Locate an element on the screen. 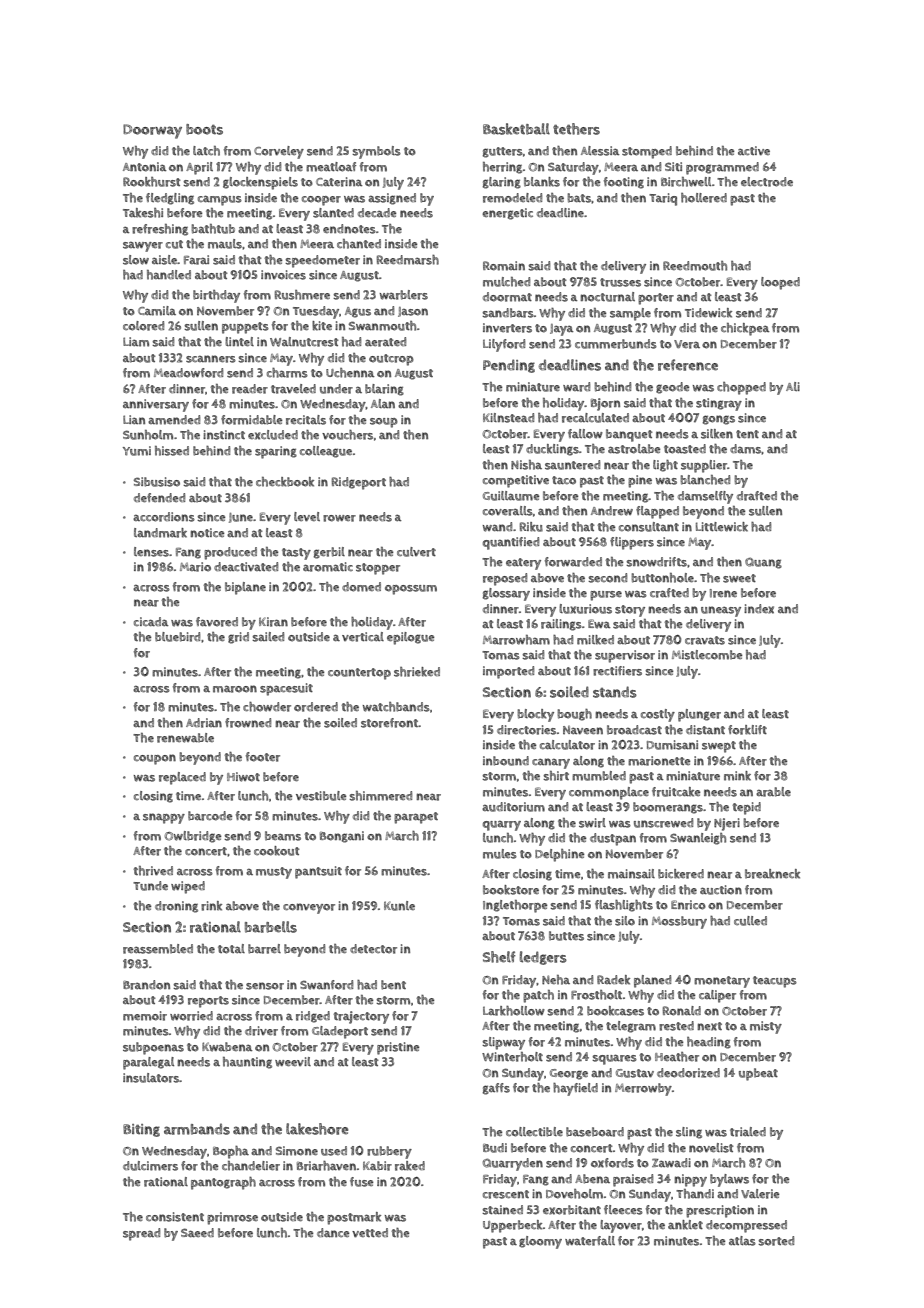 The height and width of the screenshot is (1308, 924). active is located at coordinates (754, 150).
